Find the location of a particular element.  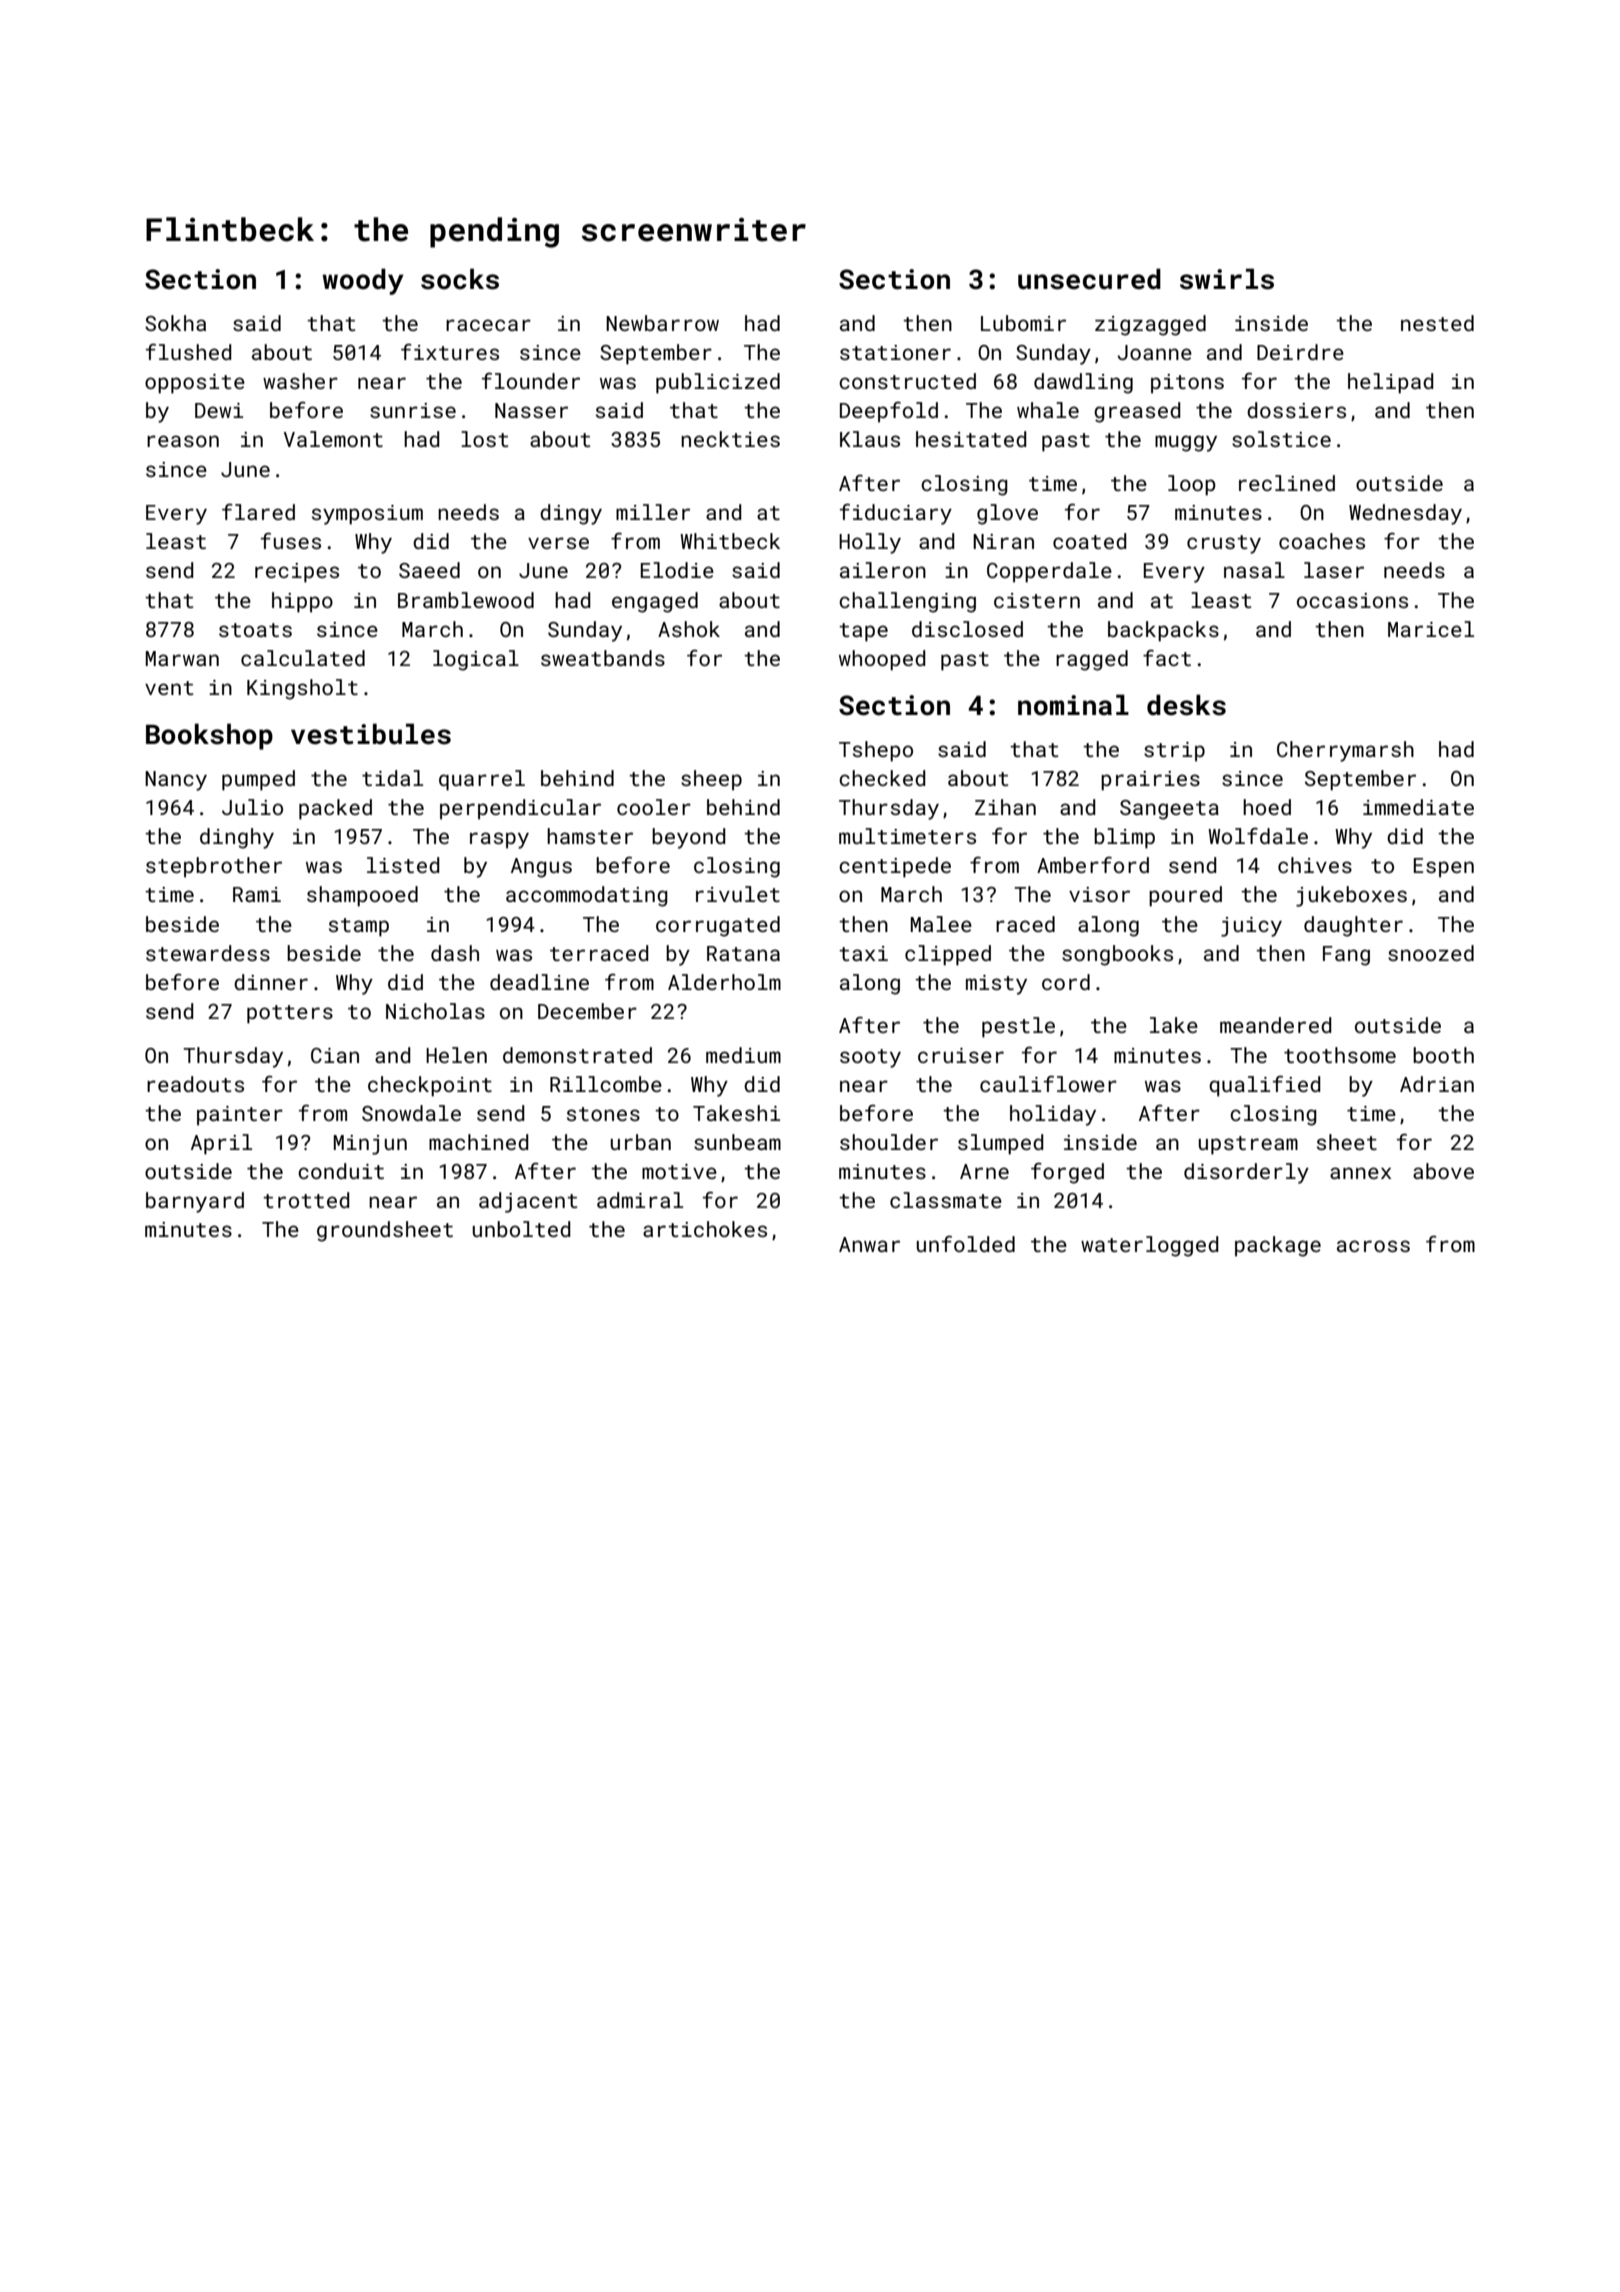

unsecured is located at coordinates (1089, 279).
